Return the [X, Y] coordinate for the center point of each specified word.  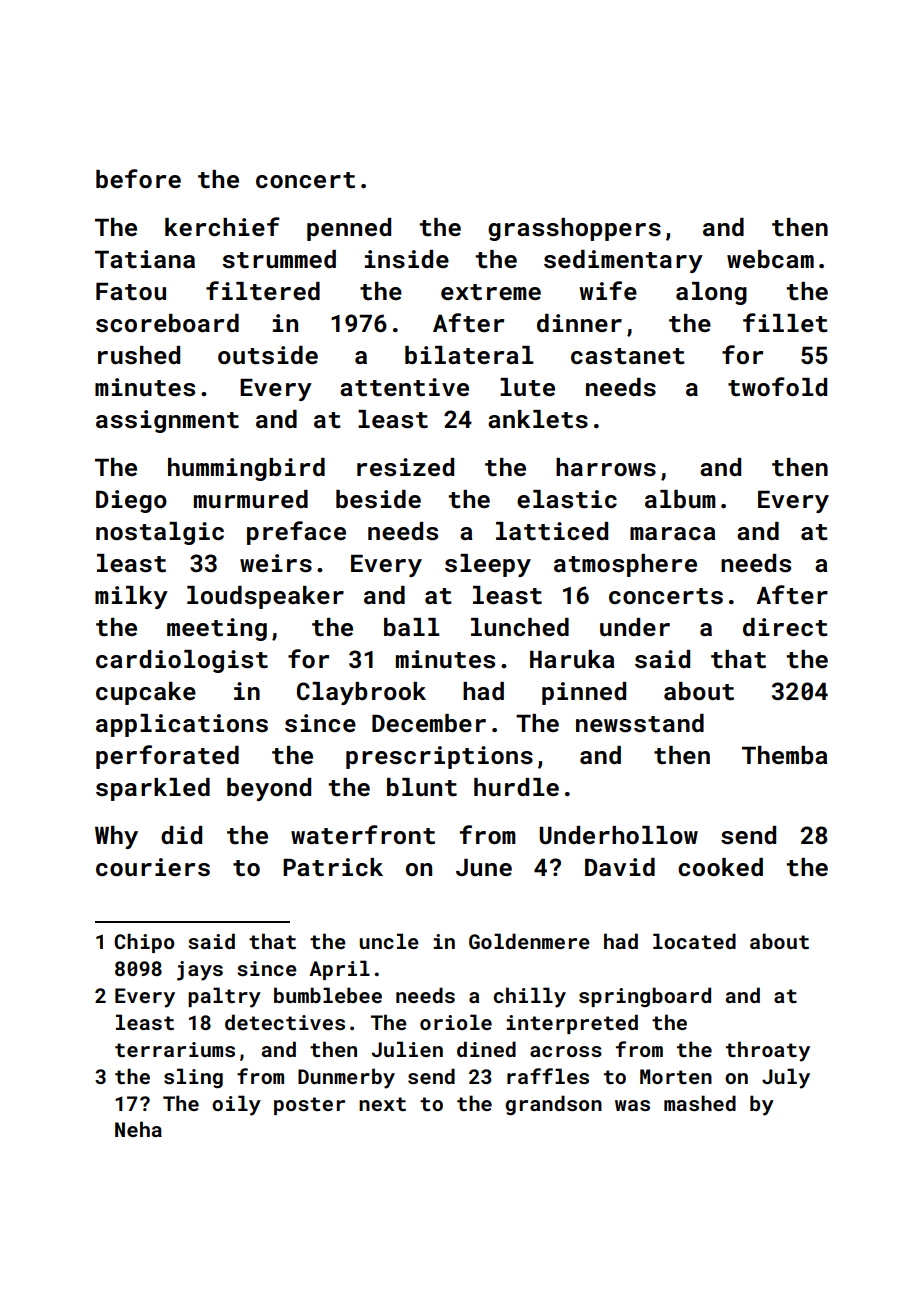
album [680, 499]
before [138, 178]
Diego [131, 501]
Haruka [572, 659]
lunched [520, 627]
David [620, 867]
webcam [770, 259]
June [484, 867]
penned [349, 229]
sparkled [153, 789]
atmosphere [625, 565]
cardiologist [182, 661]
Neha [138, 1129]
